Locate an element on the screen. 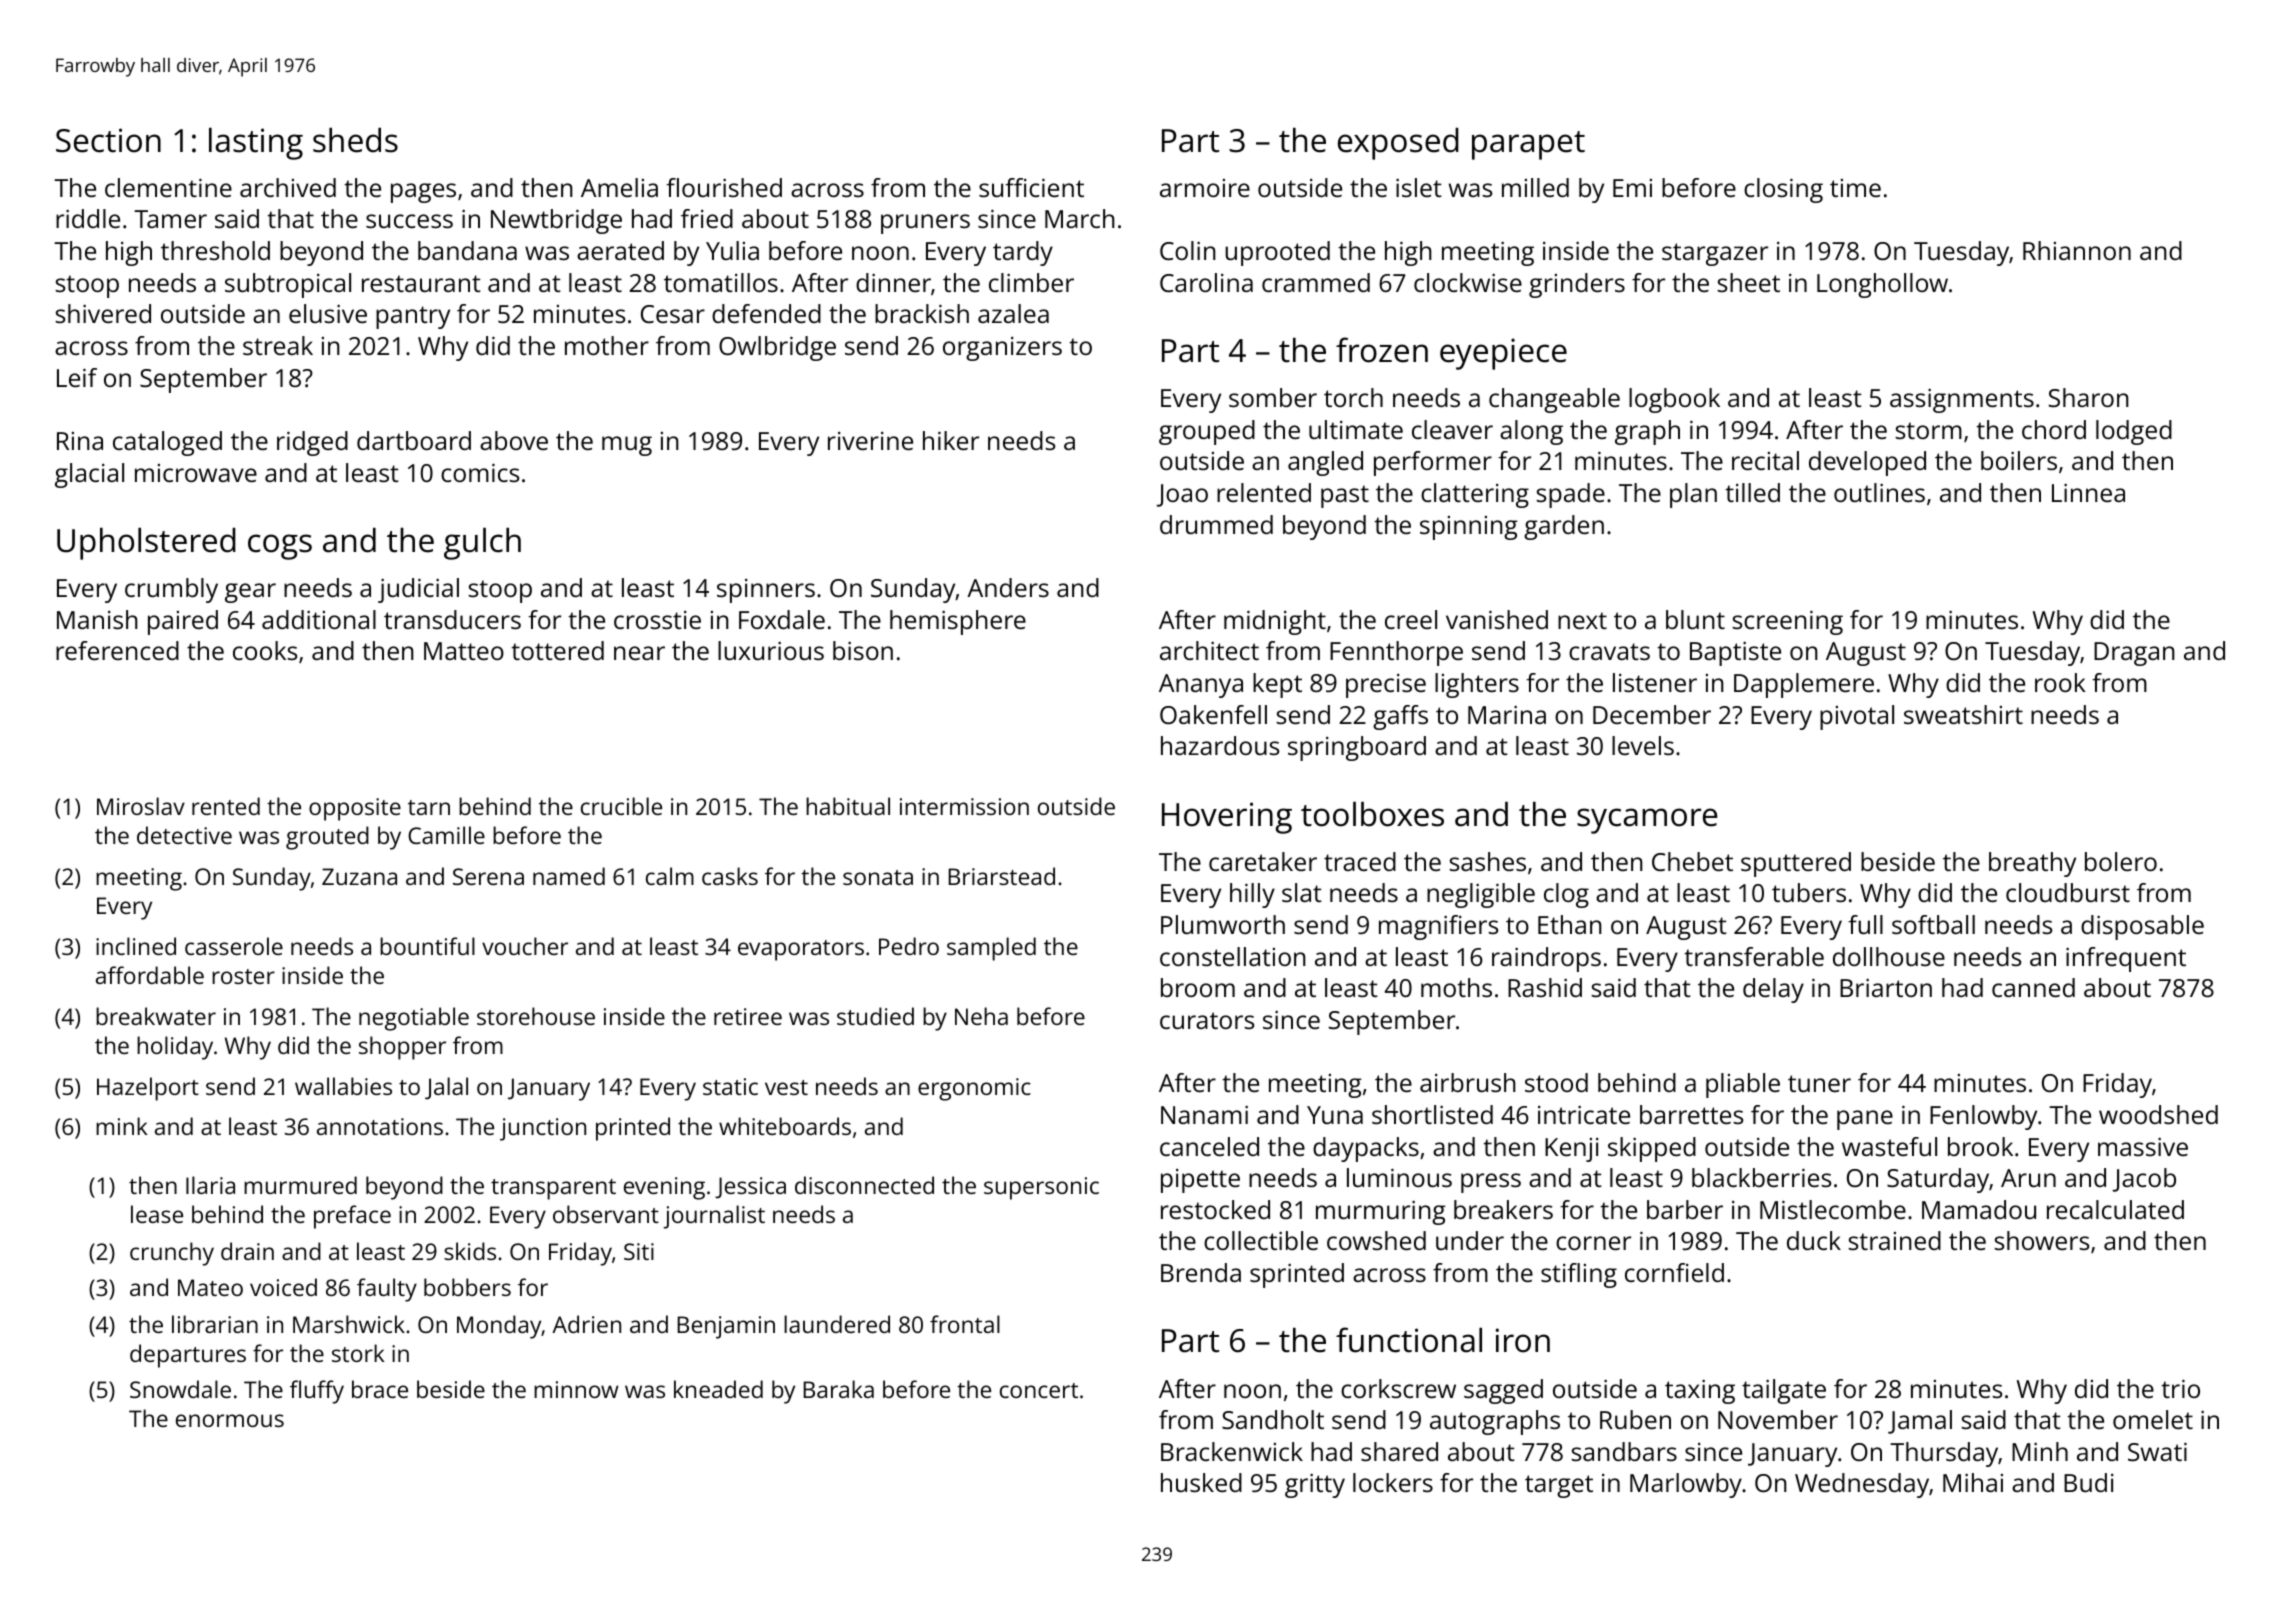 The width and height of the screenshot is (2282, 1614). mink is located at coordinates (121, 1126).
